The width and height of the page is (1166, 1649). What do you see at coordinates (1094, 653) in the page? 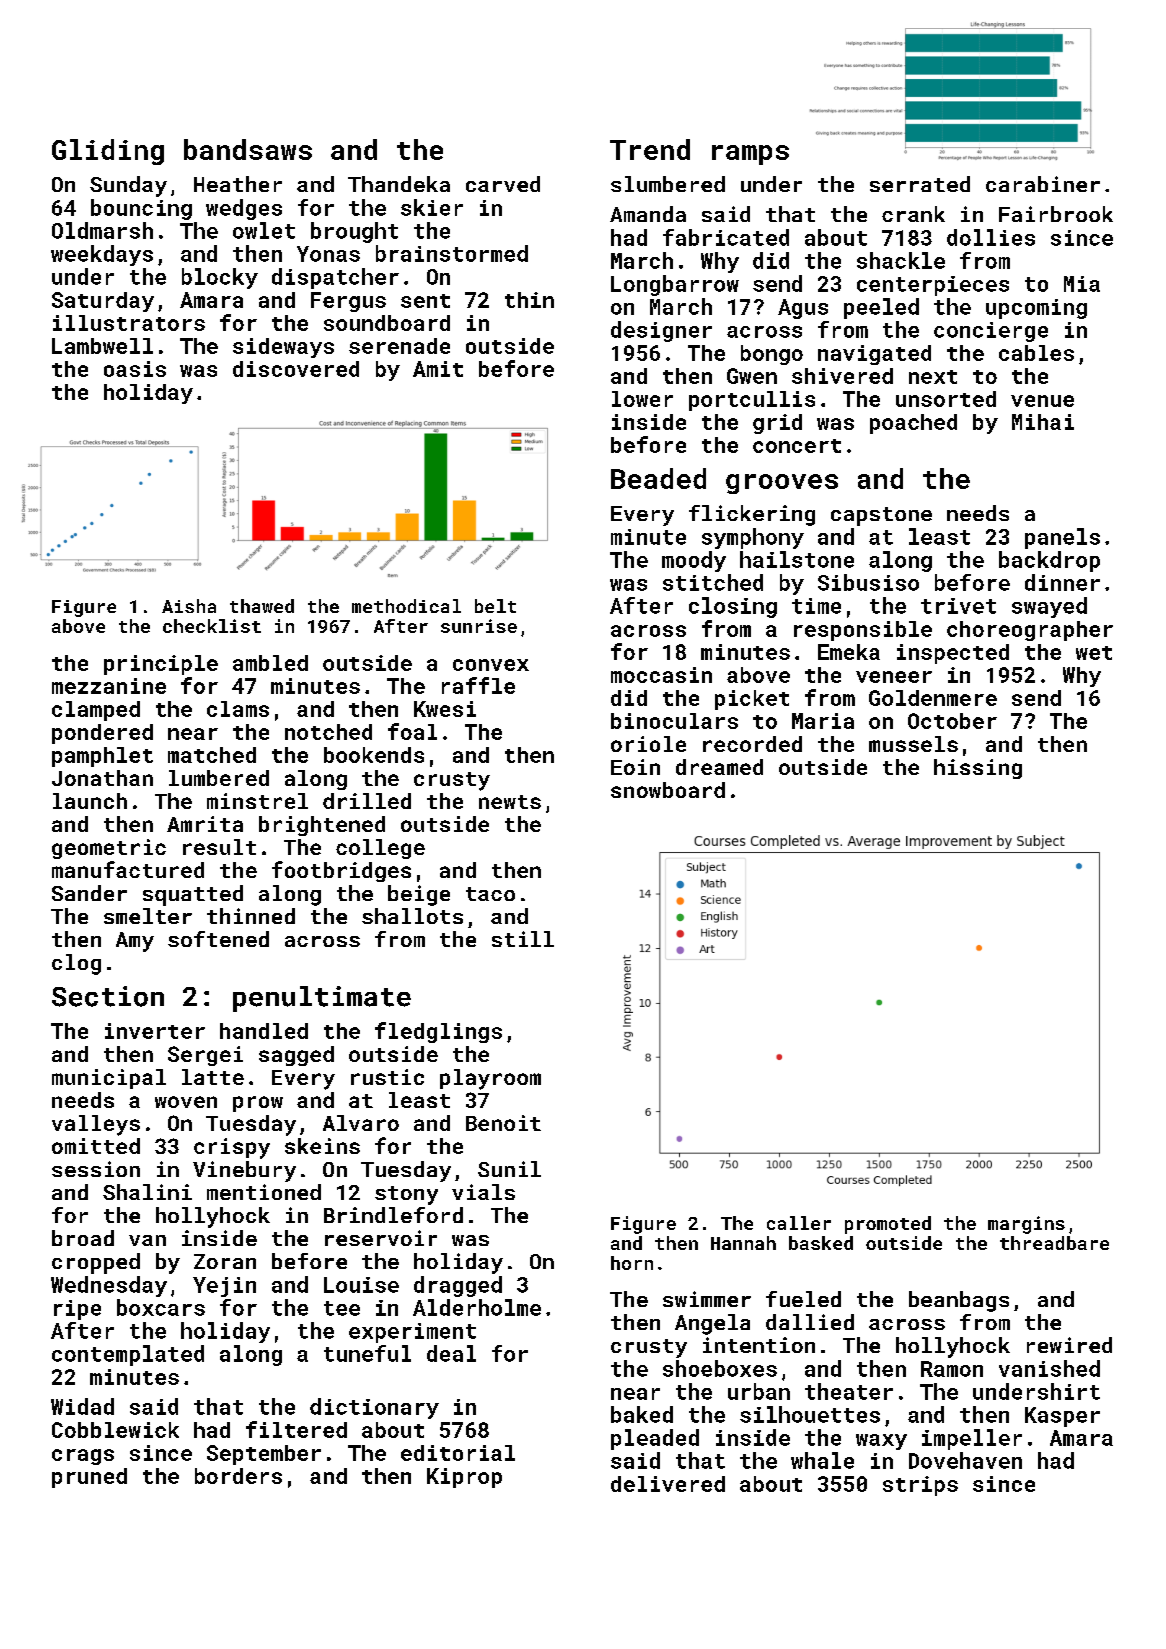
I see `wet` at bounding box center [1094, 653].
